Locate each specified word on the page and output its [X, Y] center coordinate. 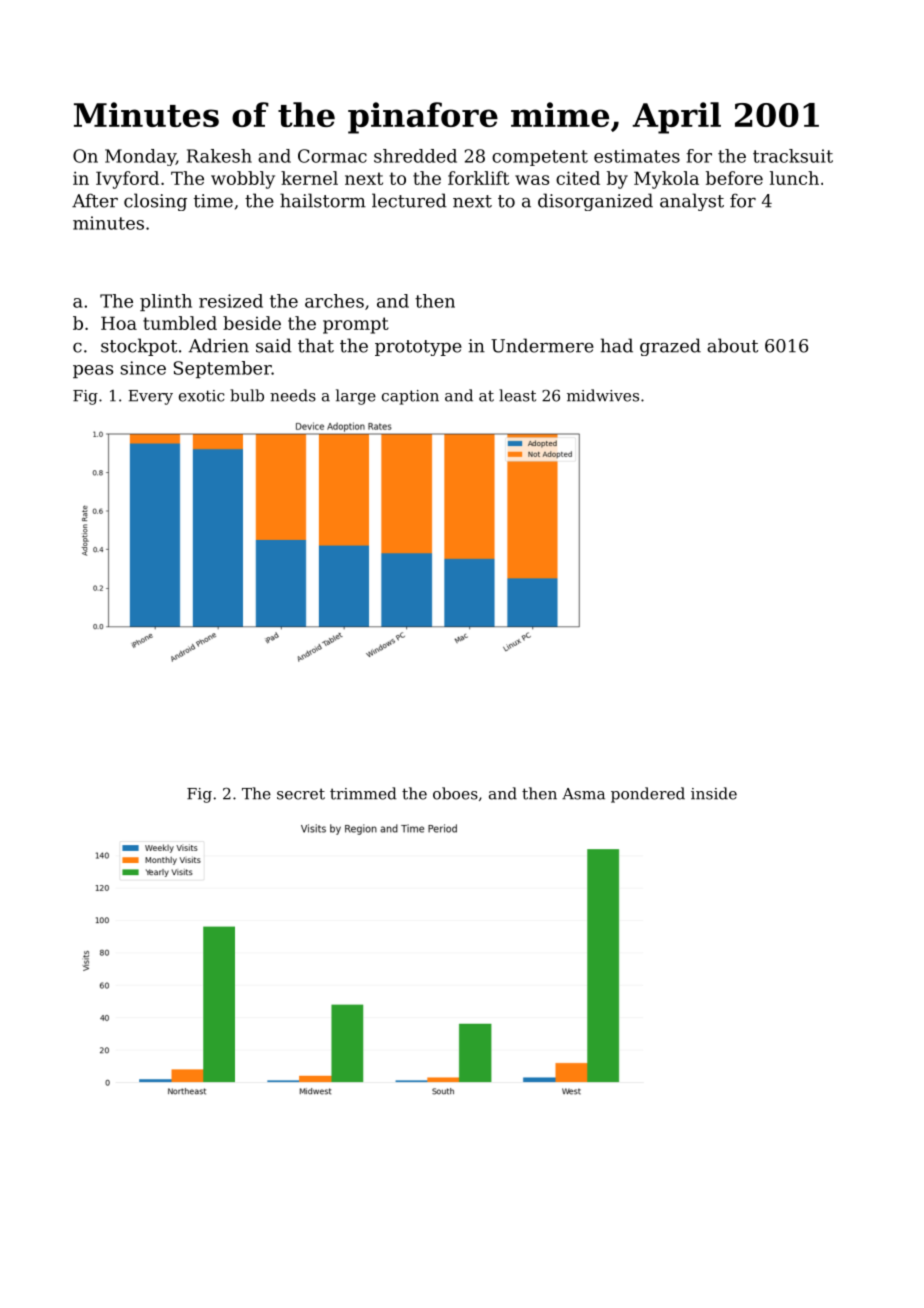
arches [334, 301]
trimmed [363, 793]
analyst [692, 202]
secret [301, 794]
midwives [603, 395]
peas [93, 371]
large [356, 397]
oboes [455, 793]
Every [150, 397]
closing [155, 202]
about [732, 345]
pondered [648, 795]
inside [714, 793]
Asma [583, 794]
